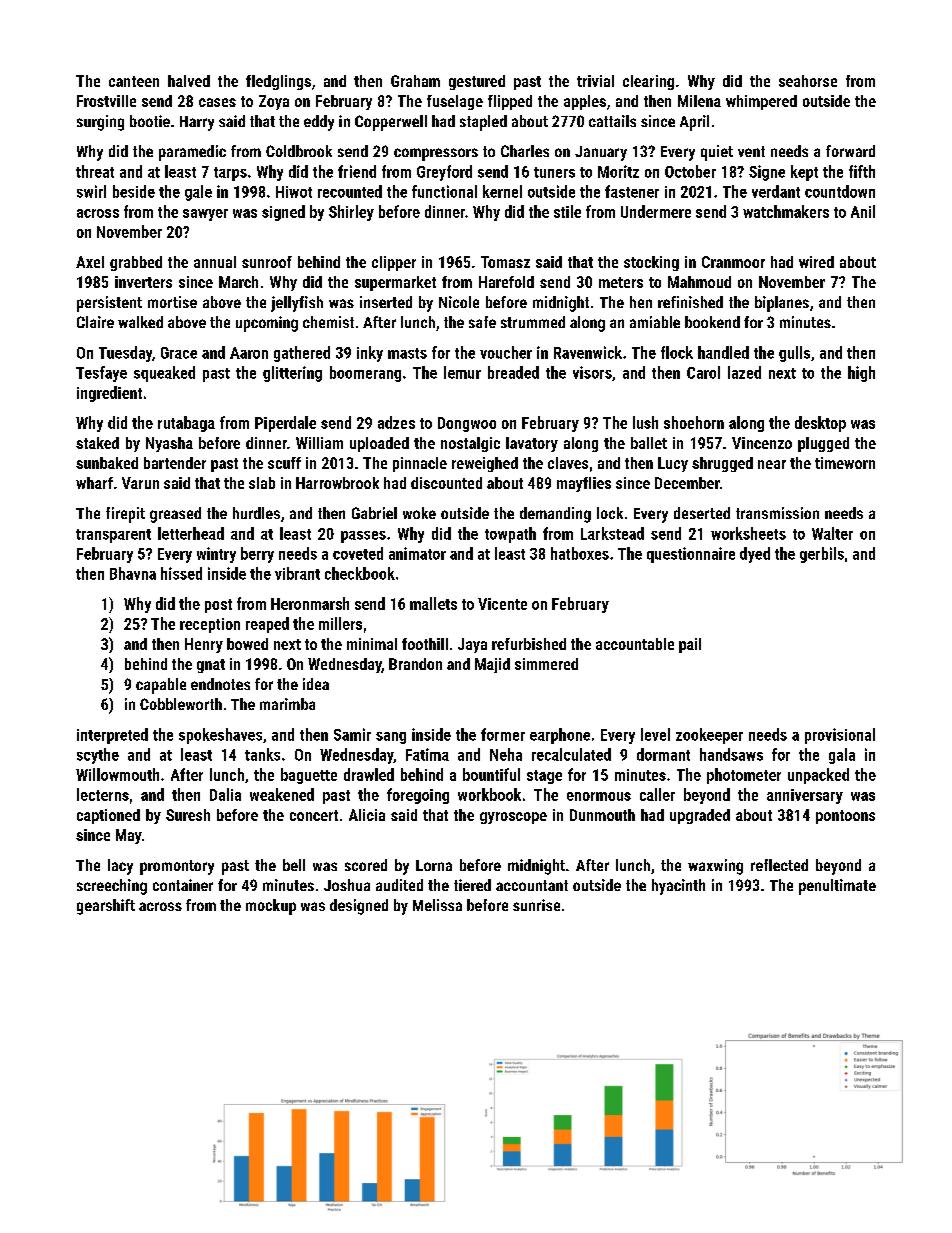 The width and height of the document is (952, 1233). What do you see at coordinates (612, 121) in the document?
I see `cattails` at bounding box center [612, 121].
